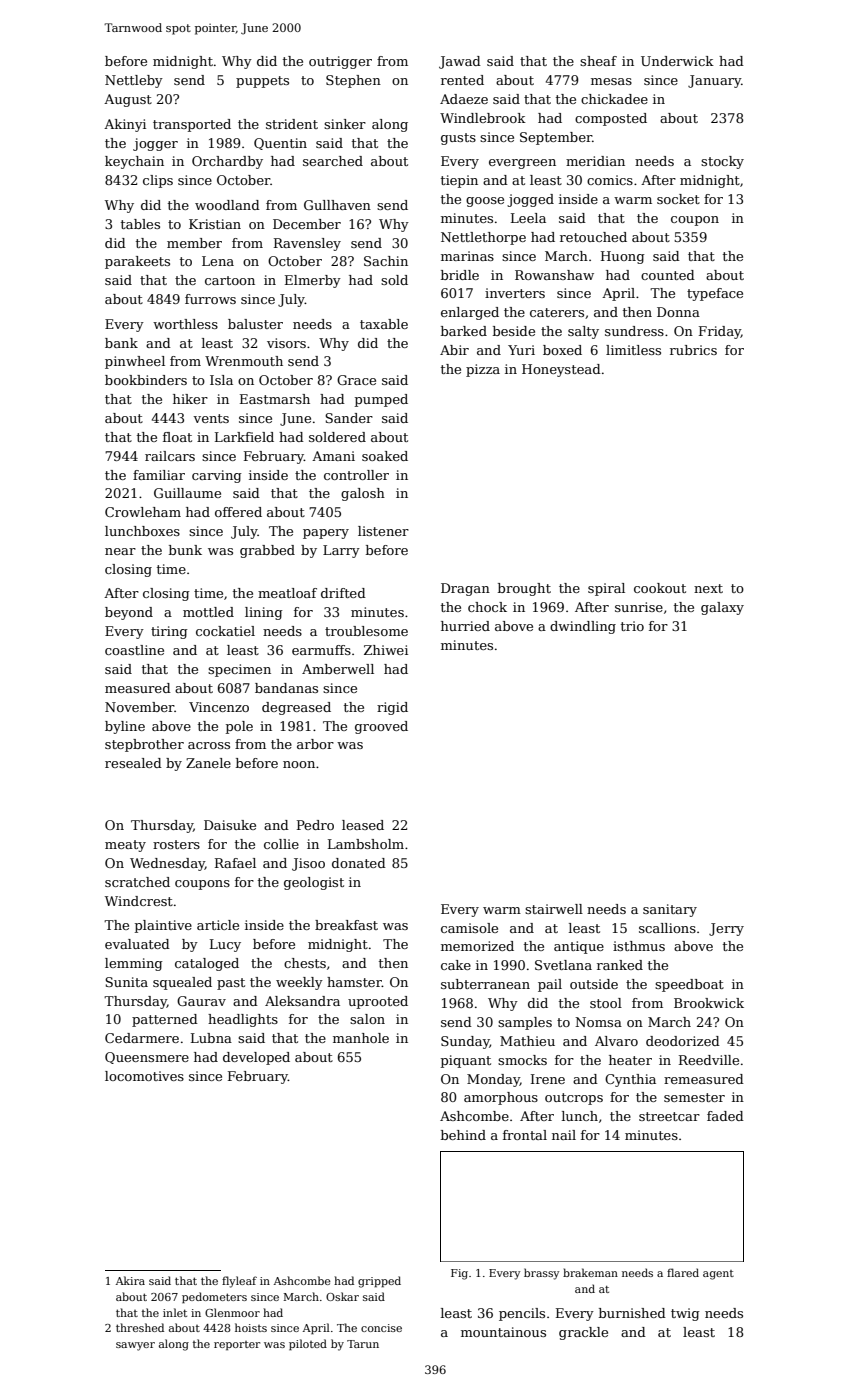 The height and width of the screenshot is (1400, 849). I want to click on lining, so click(264, 613).
